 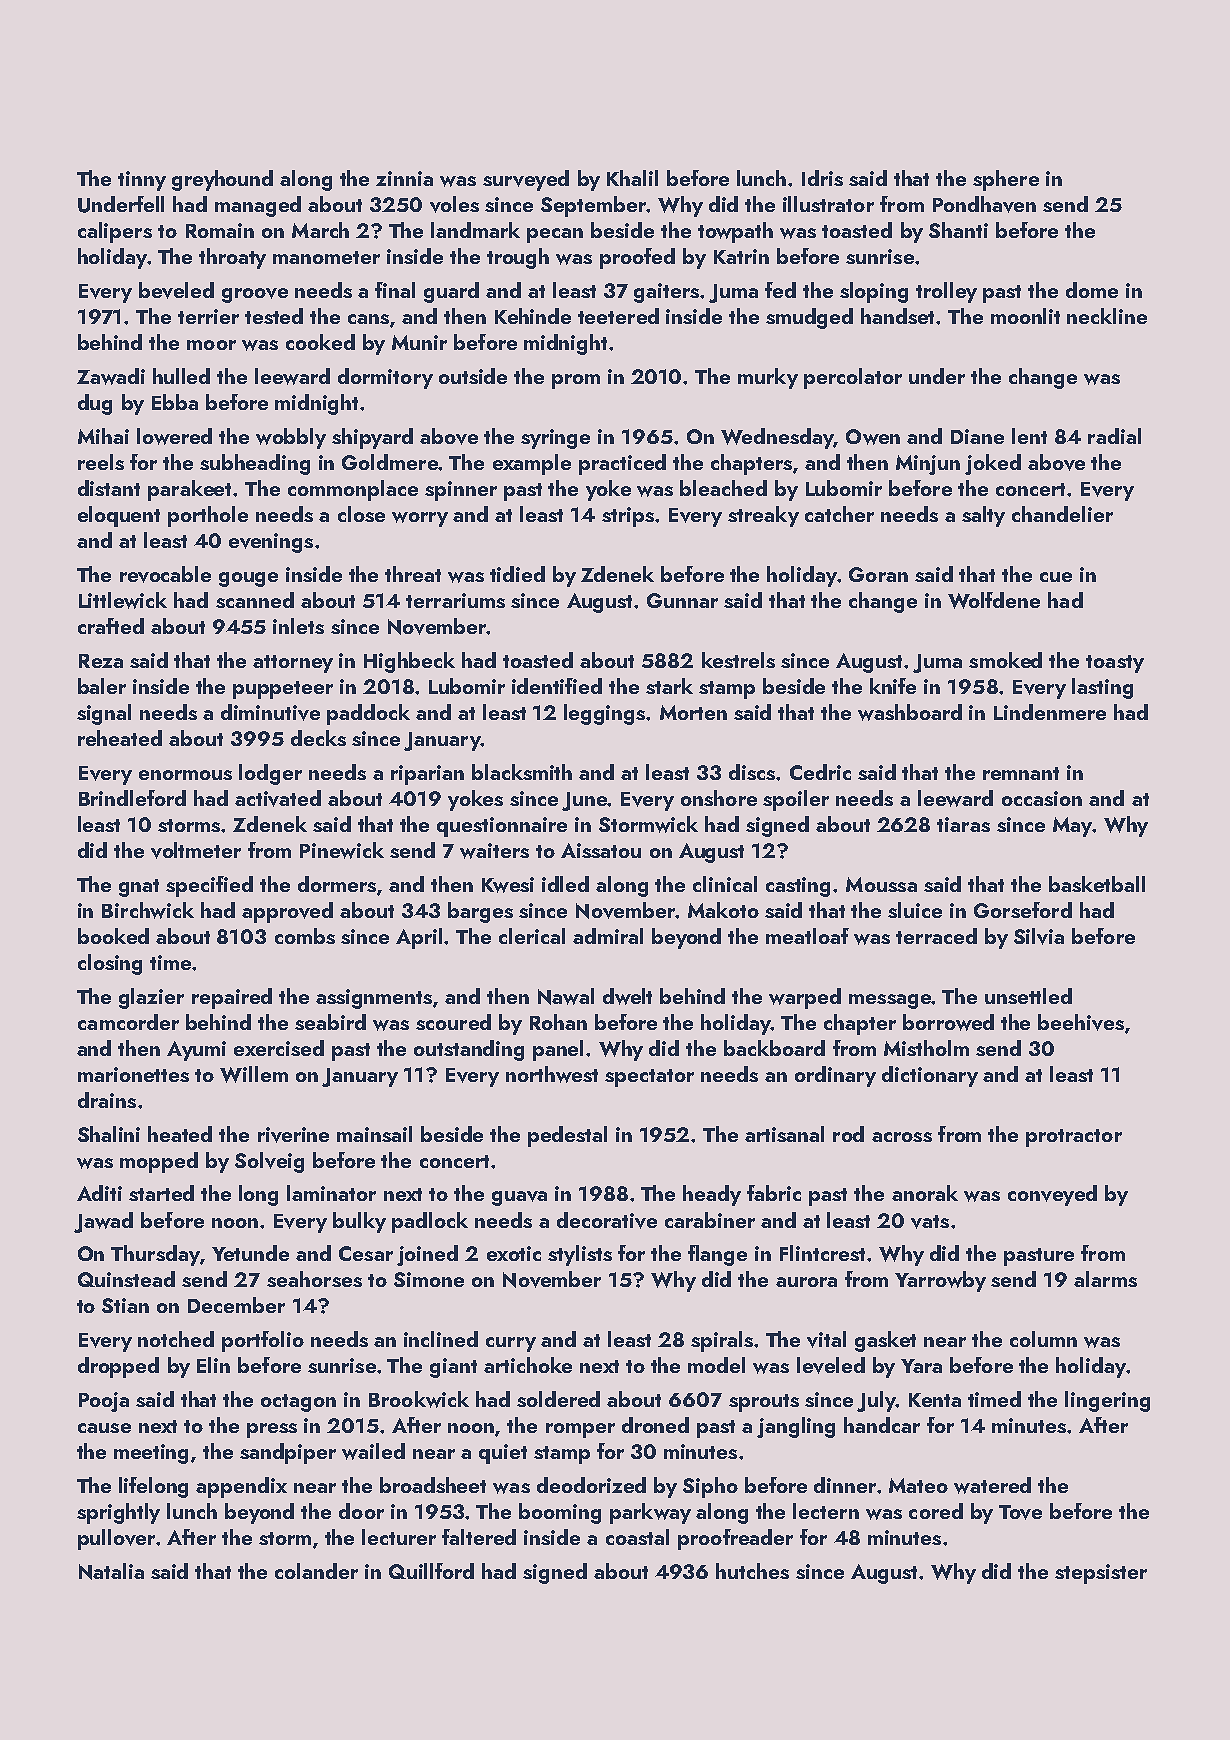 I want to click on closing, so click(x=110, y=964).
